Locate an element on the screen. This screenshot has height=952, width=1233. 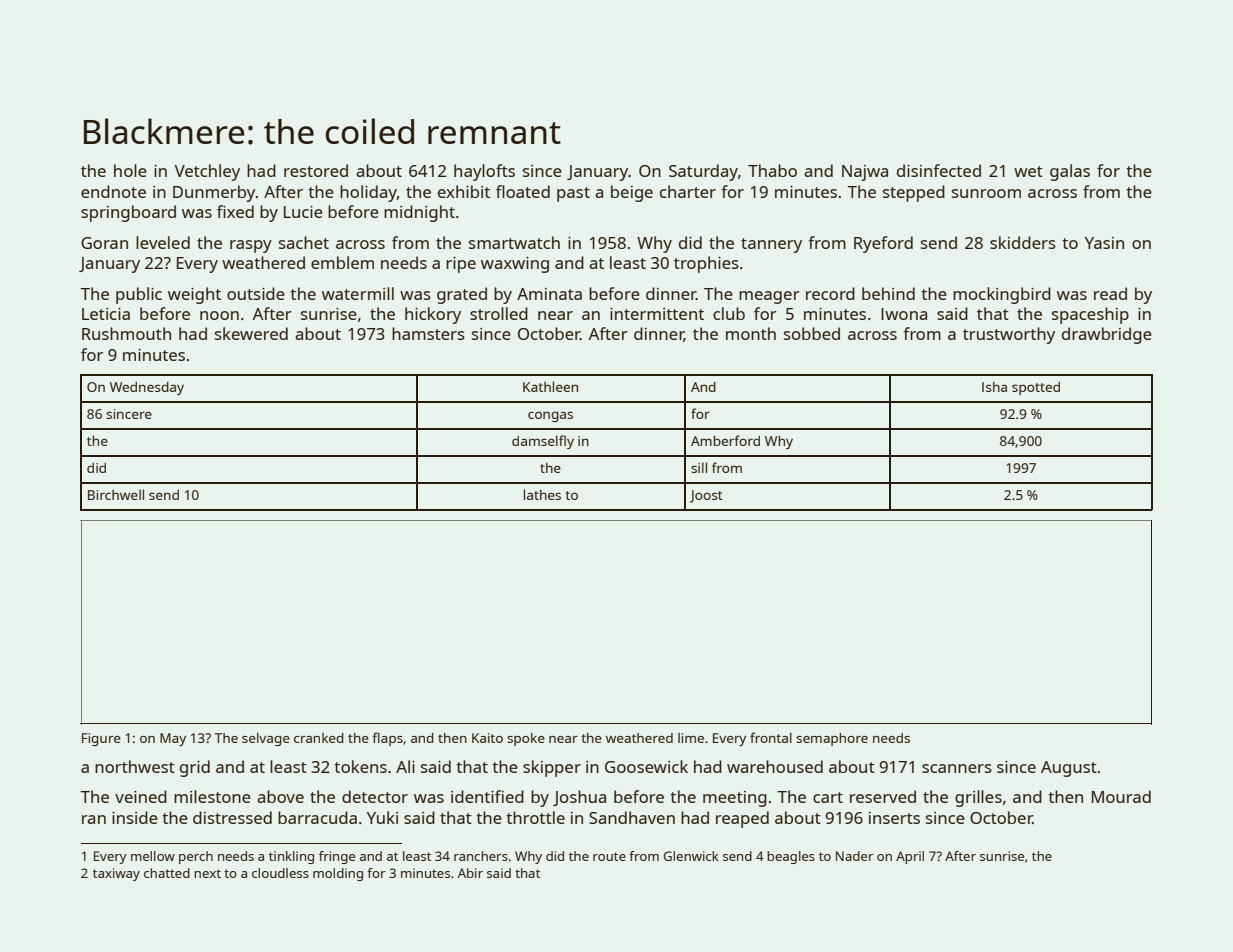
April is located at coordinates (910, 857).
